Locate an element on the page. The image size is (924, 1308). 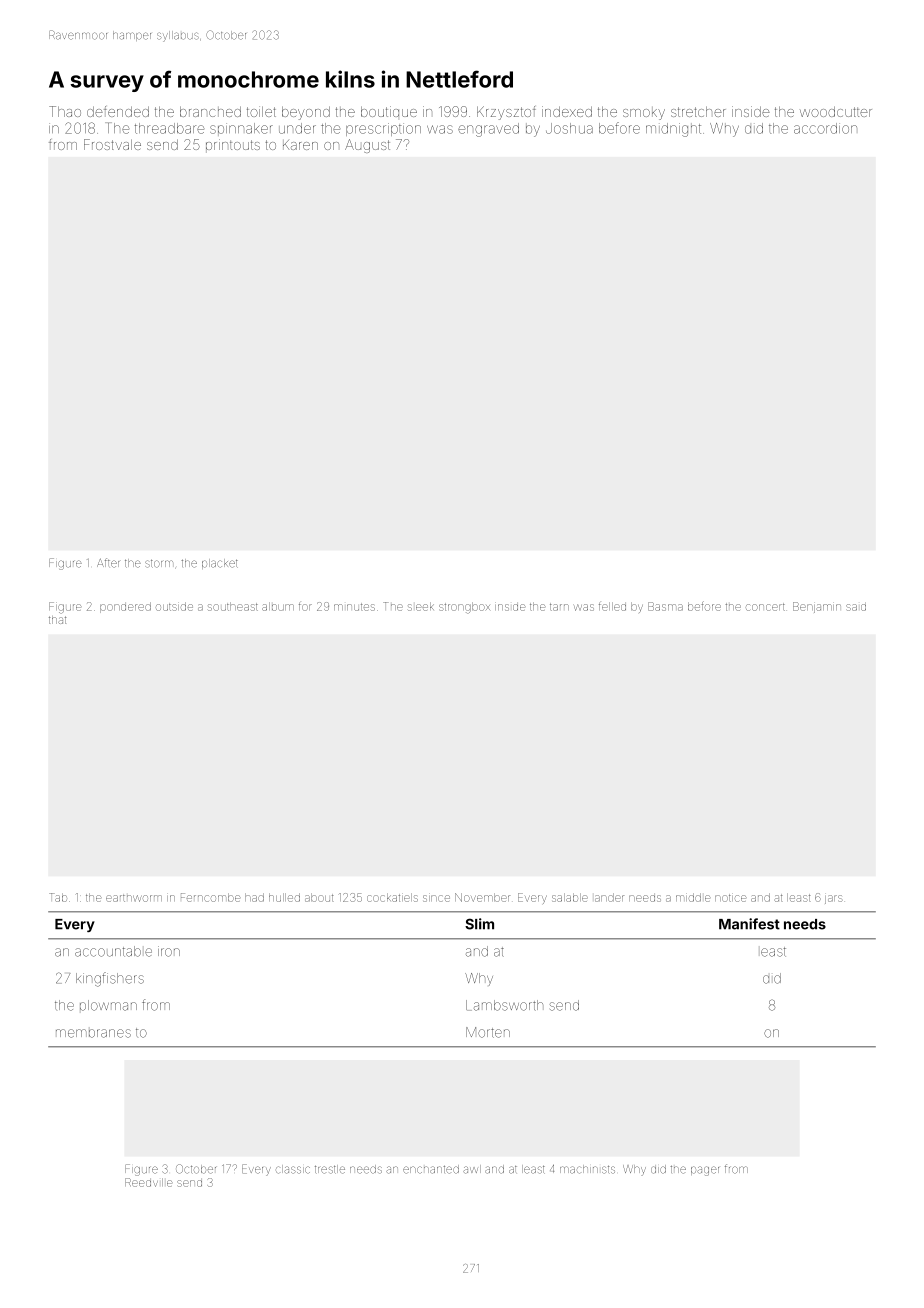
After is located at coordinates (108, 563).
